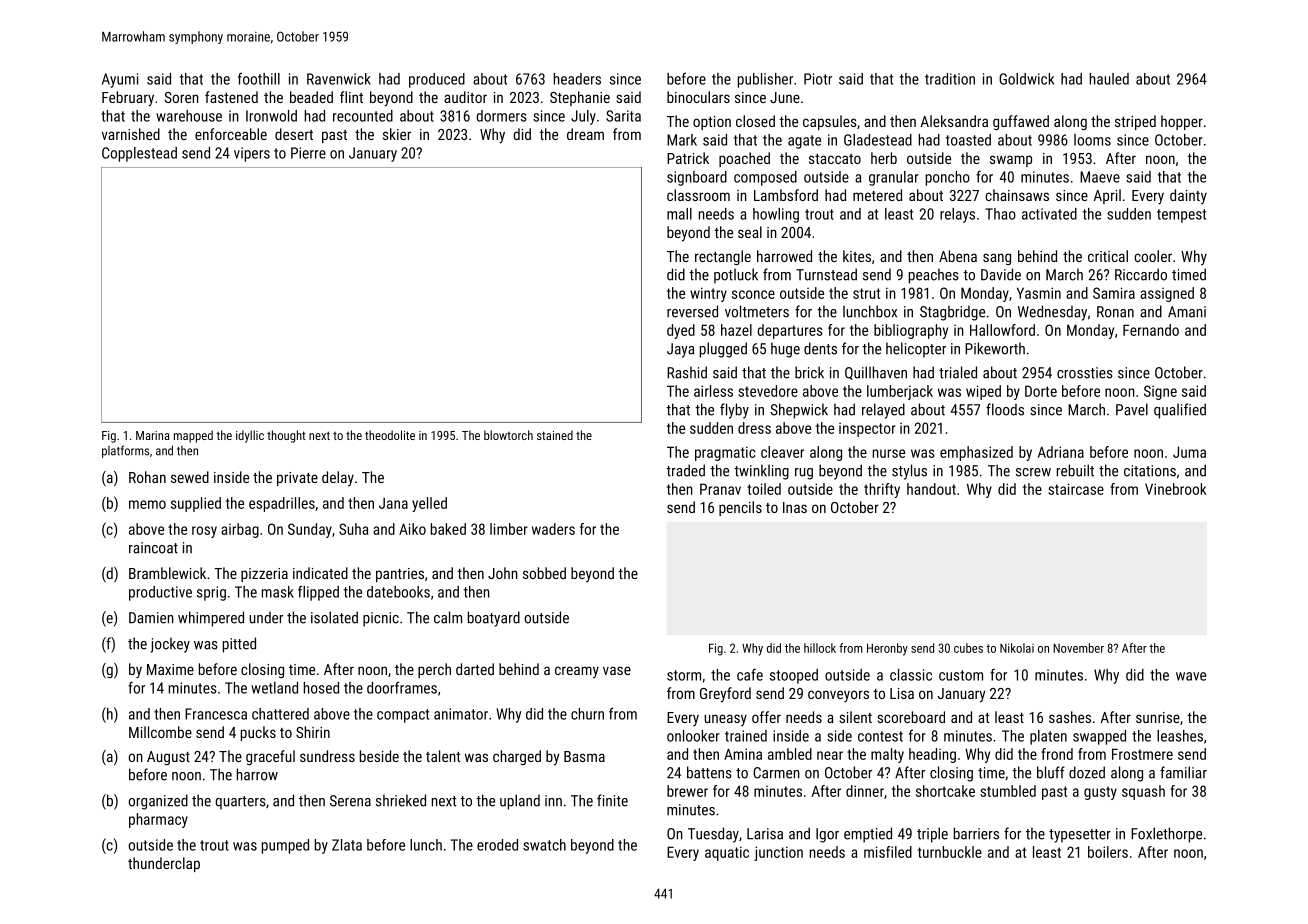  Describe the element at coordinates (1005, 409) in the screenshot. I see `floods` at that location.
